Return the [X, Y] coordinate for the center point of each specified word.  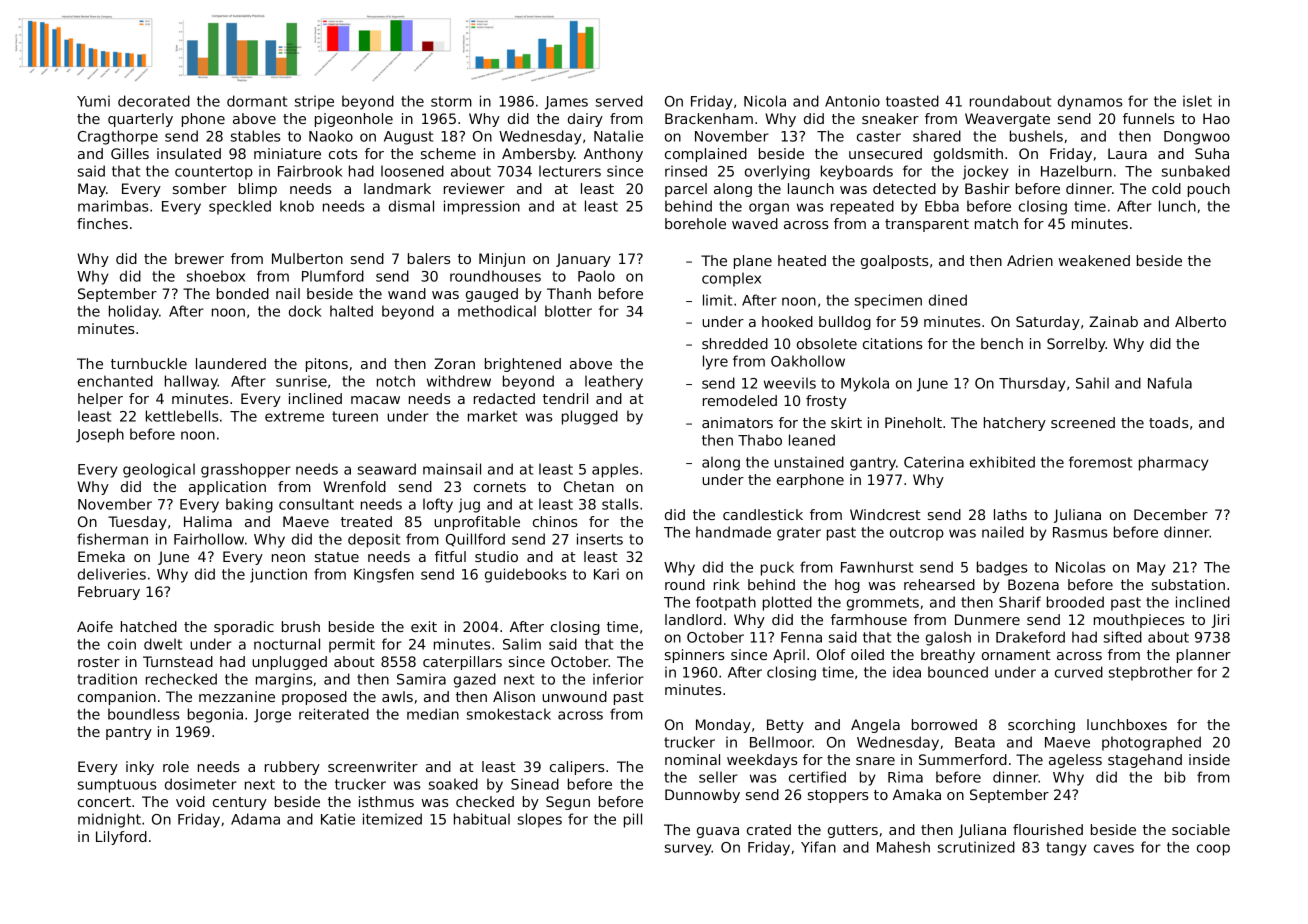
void [190, 801]
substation [1188, 584]
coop [1213, 850]
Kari [606, 574]
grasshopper [246, 470]
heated [802, 260]
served [619, 101]
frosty [826, 402]
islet [1197, 101]
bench [1002, 343]
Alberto [1200, 321]
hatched [149, 626]
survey [688, 850]
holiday [134, 312]
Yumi [93, 101]
